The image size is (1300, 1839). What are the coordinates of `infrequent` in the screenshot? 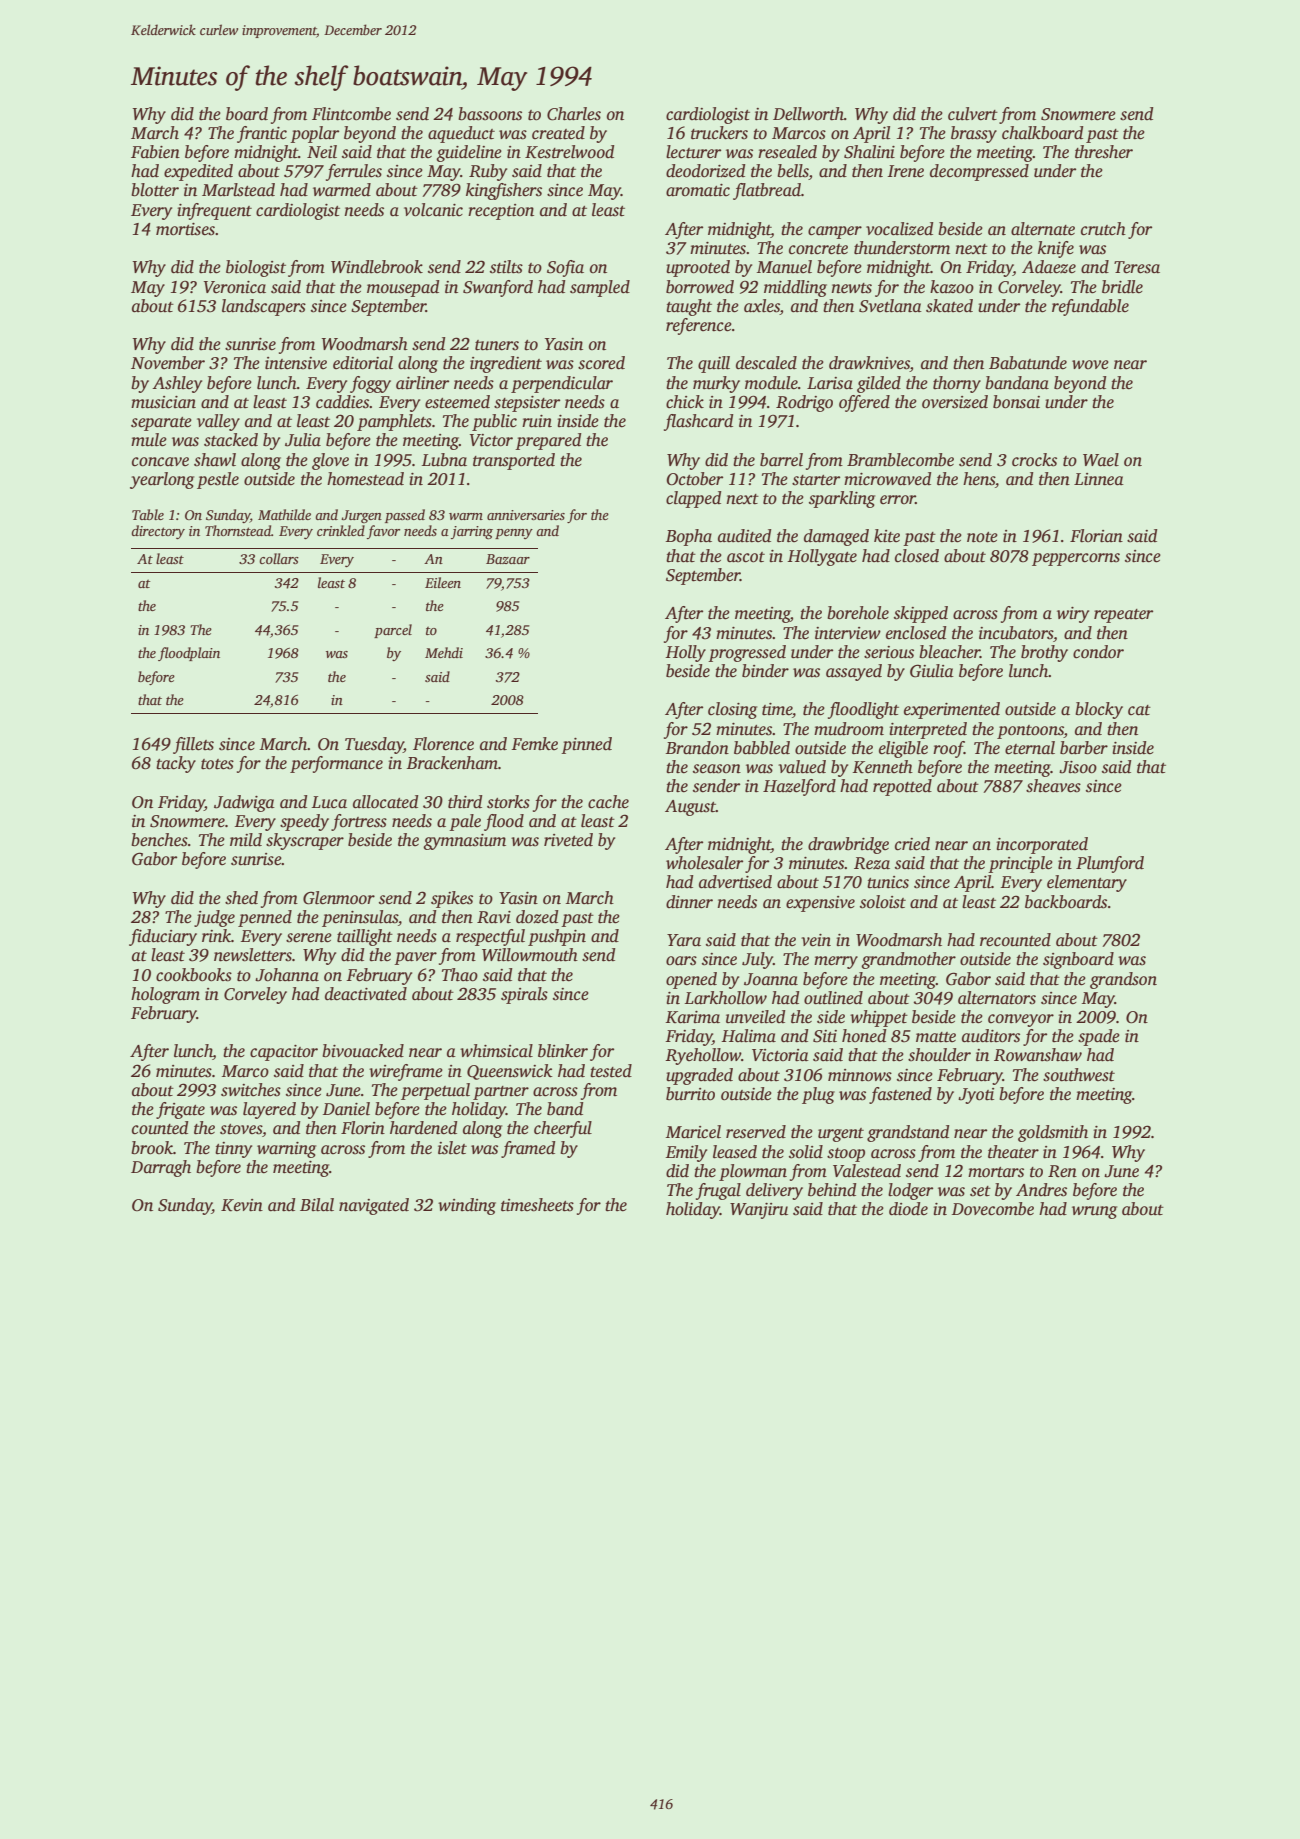 It's located at (214, 211).
